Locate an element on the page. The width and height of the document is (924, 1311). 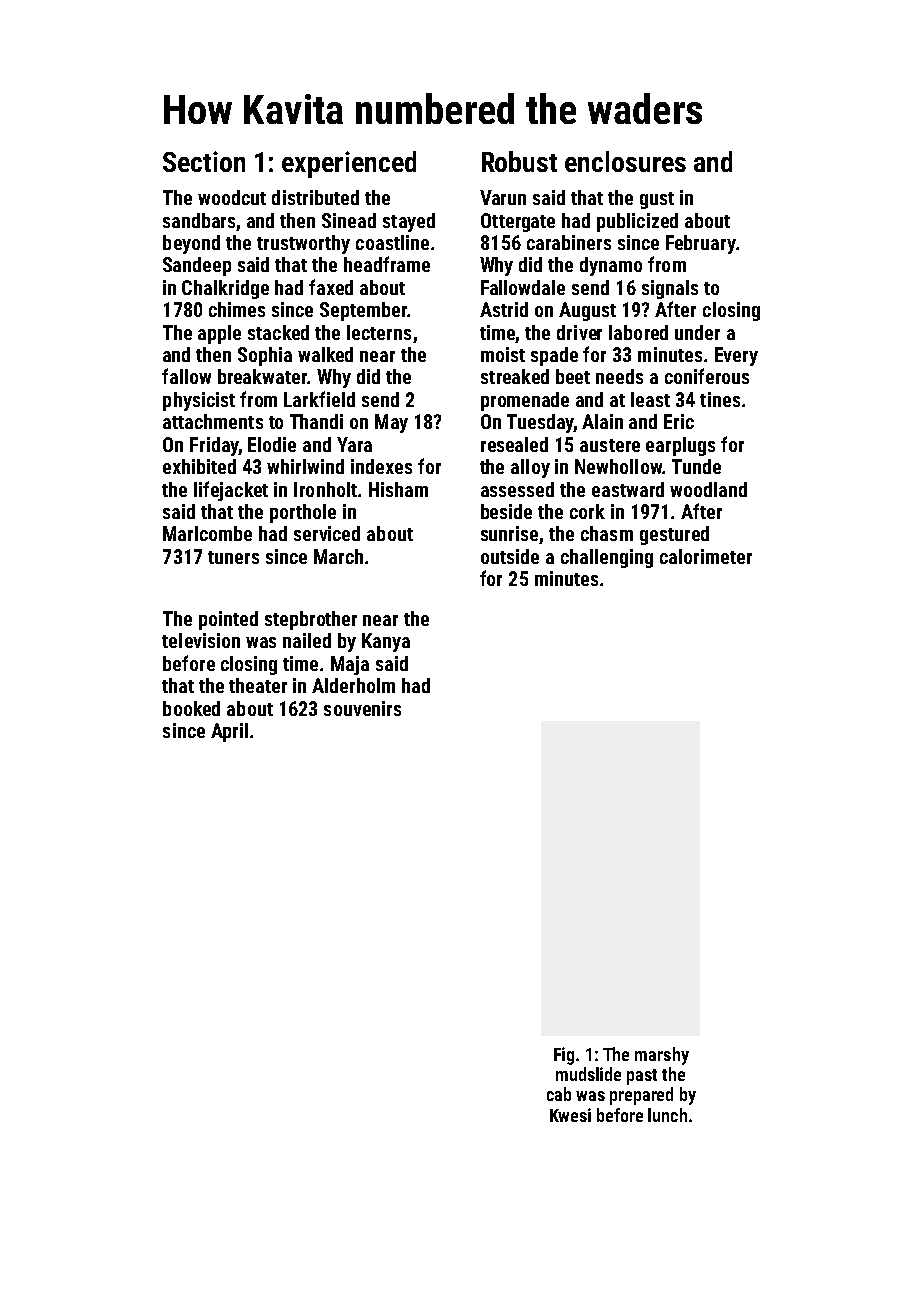
beside is located at coordinates (506, 511).
